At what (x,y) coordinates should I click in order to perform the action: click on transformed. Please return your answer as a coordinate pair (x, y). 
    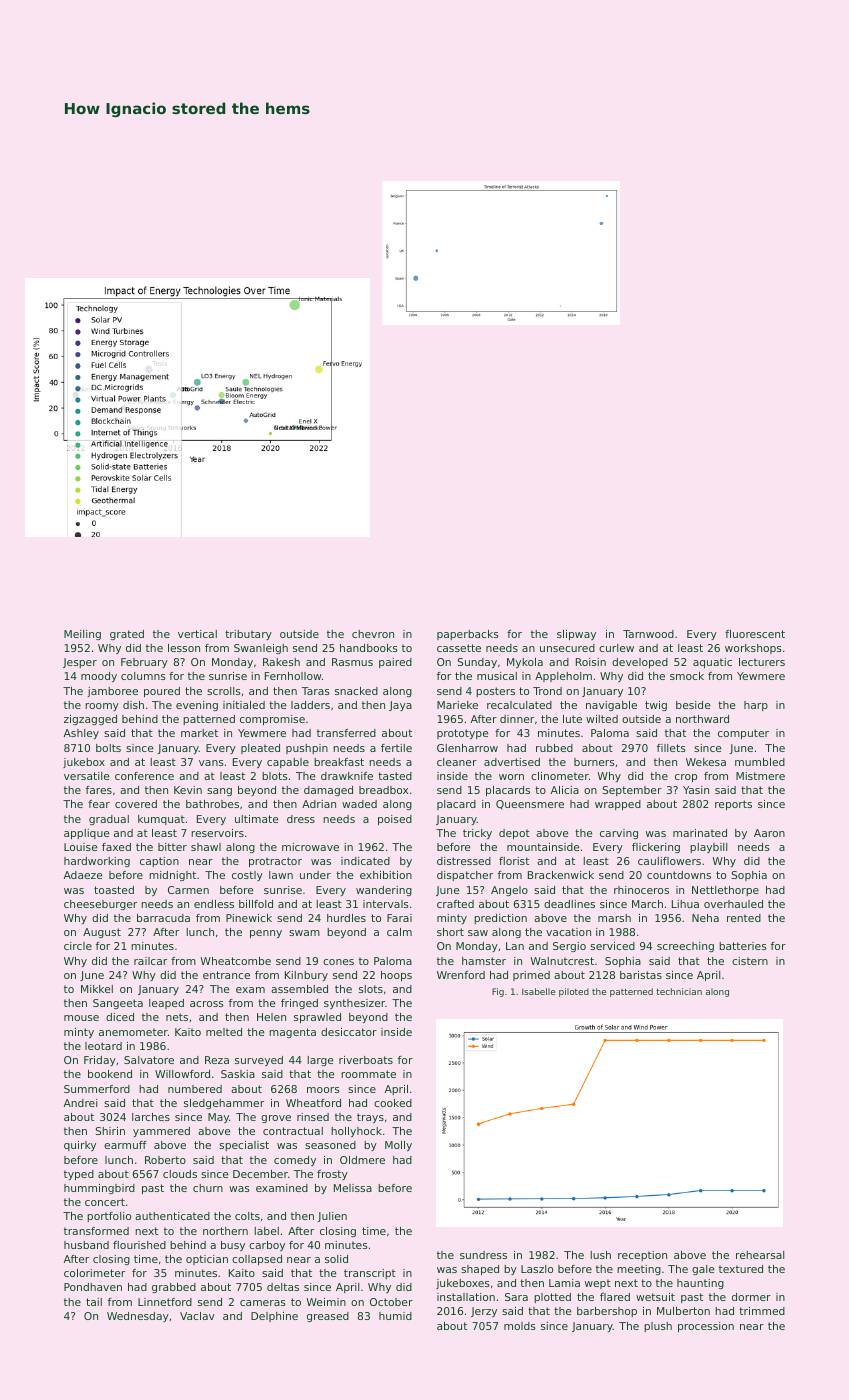
    Looking at the image, I should click on (96, 1231).
